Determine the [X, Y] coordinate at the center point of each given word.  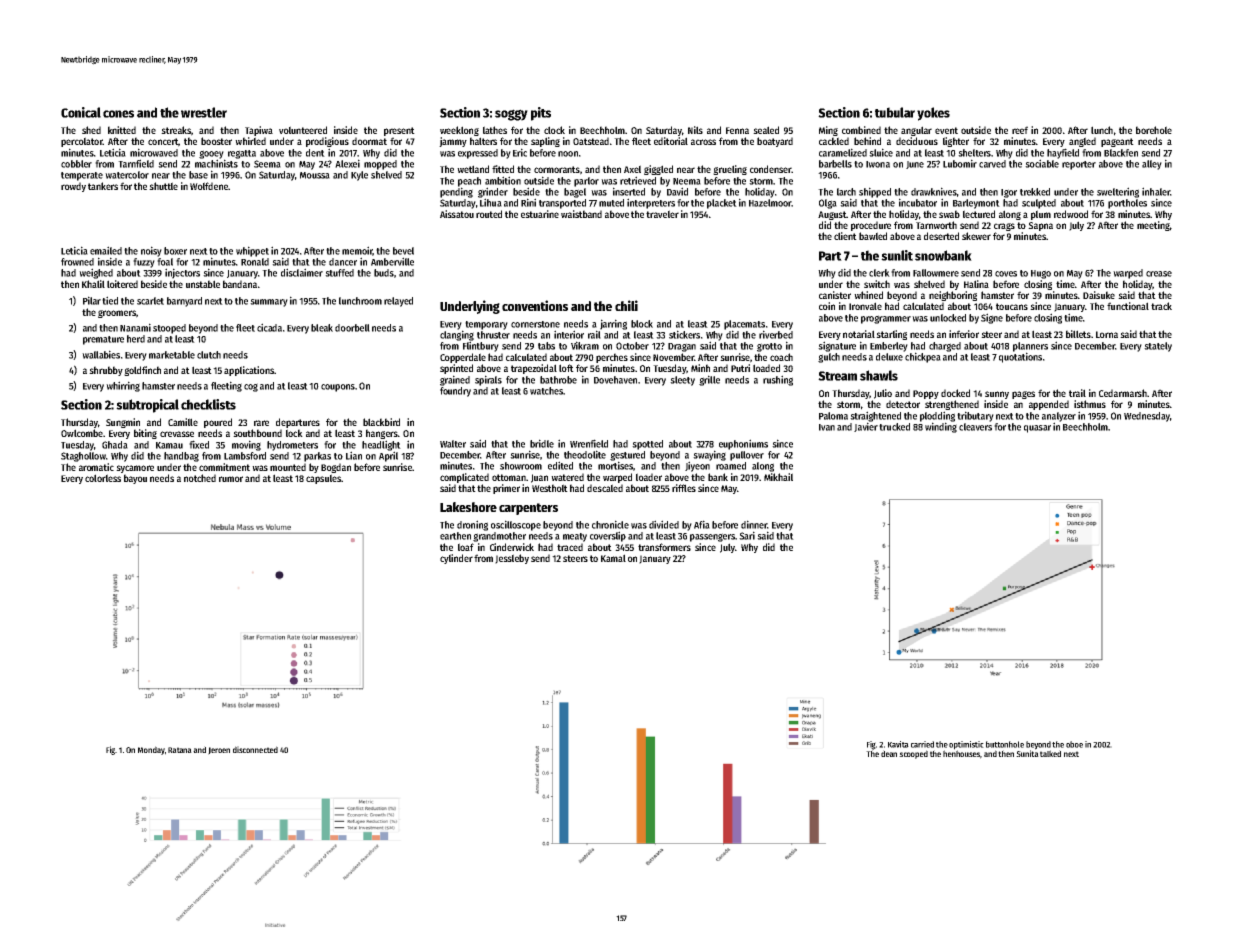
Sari [747, 535]
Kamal [613, 558]
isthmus [1090, 404]
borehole [1154, 130]
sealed [766, 130]
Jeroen [219, 751]
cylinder [456, 559]
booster [216, 141]
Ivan [827, 427]
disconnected [255, 749]
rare [261, 423]
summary [269, 303]
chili [626, 305]
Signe [992, 318]
